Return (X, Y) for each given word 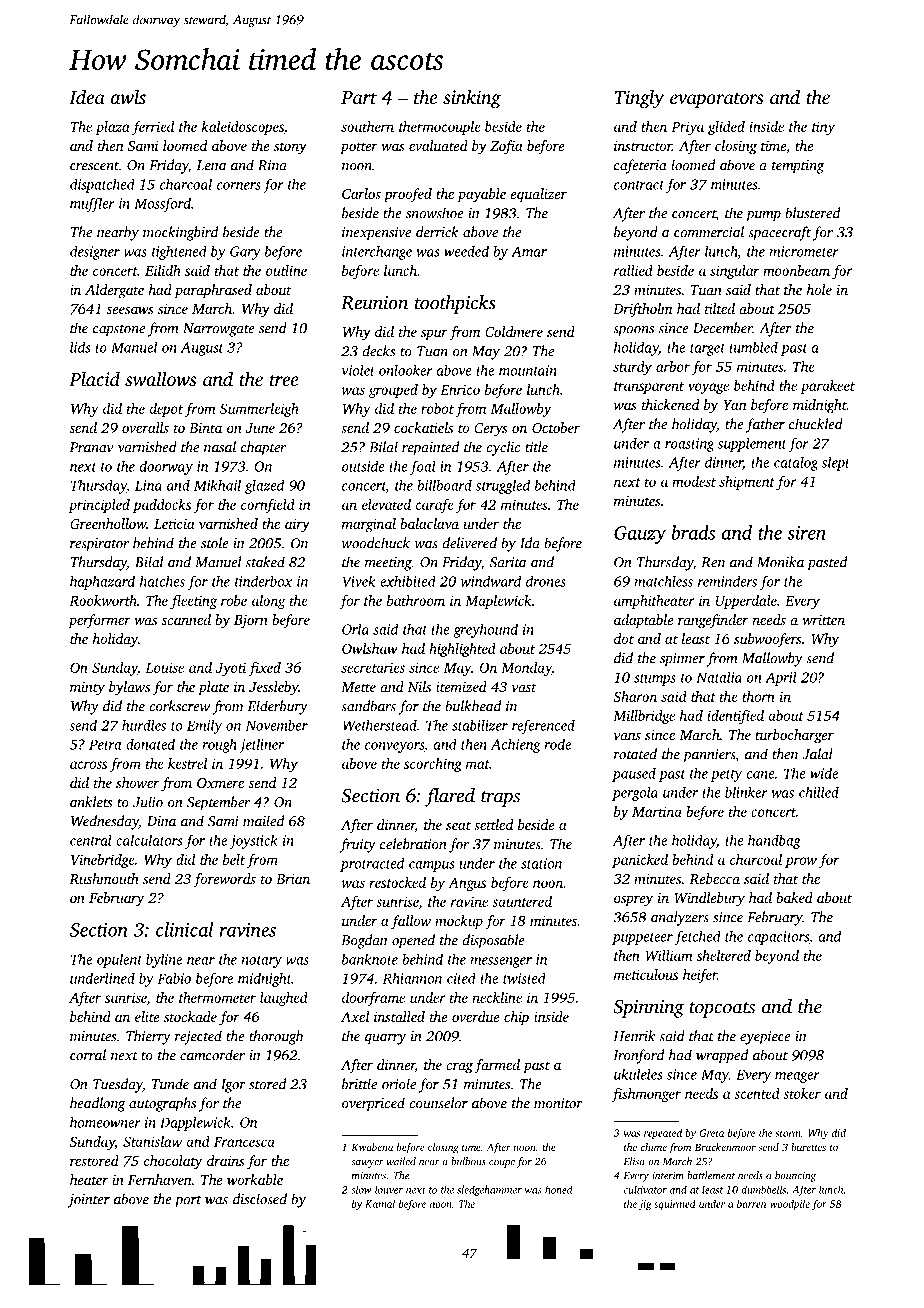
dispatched (102, 185)
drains (226, 1160)
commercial (709, 232)
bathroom (416, 600)
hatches (162, 581)
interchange (377, 253)
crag (459, 1068)
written (823, 620)
